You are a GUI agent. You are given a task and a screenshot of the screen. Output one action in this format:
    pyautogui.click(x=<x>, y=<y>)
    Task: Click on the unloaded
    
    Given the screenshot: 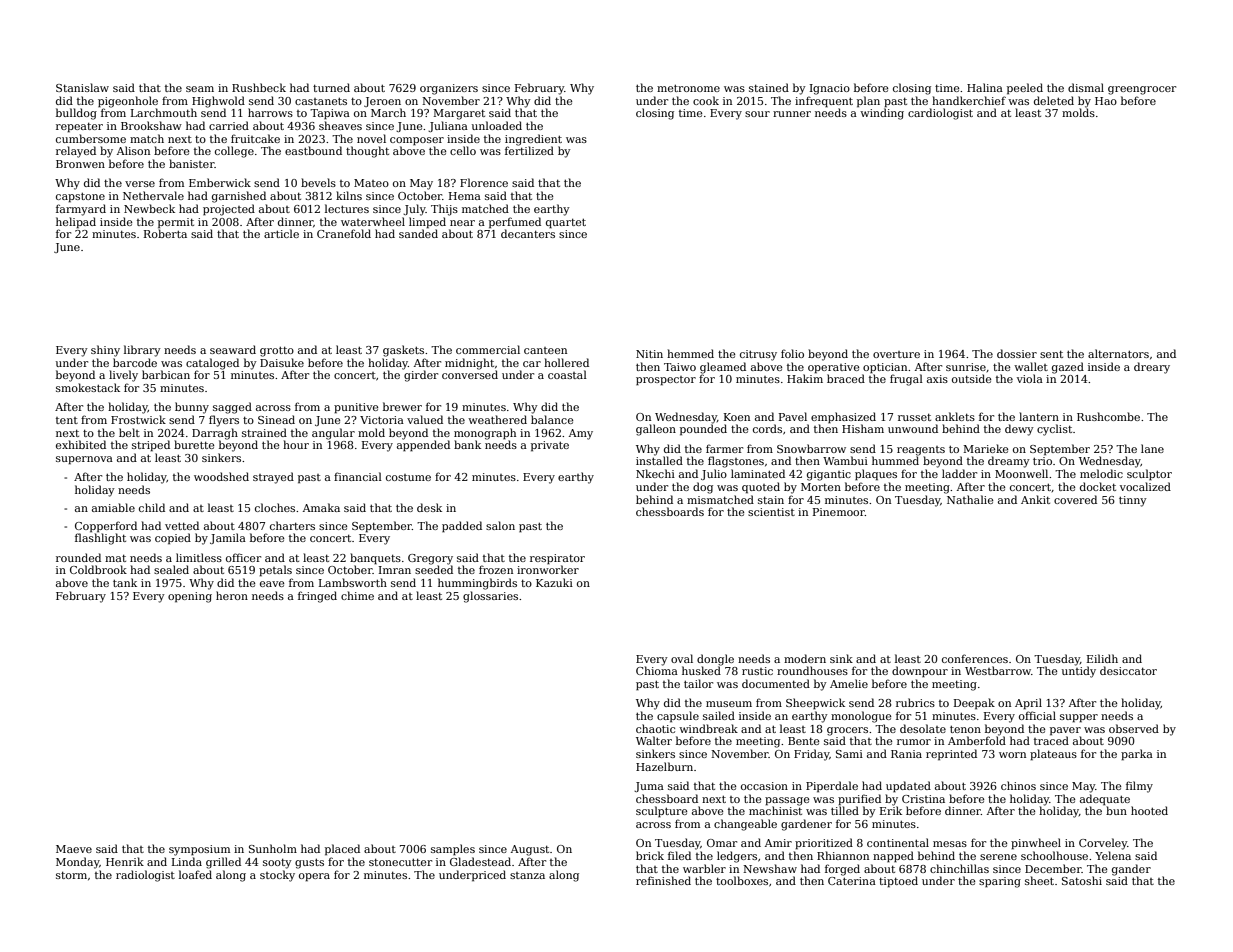 What is the action you would take?
    pyautogui.click(x=497, y=125)
